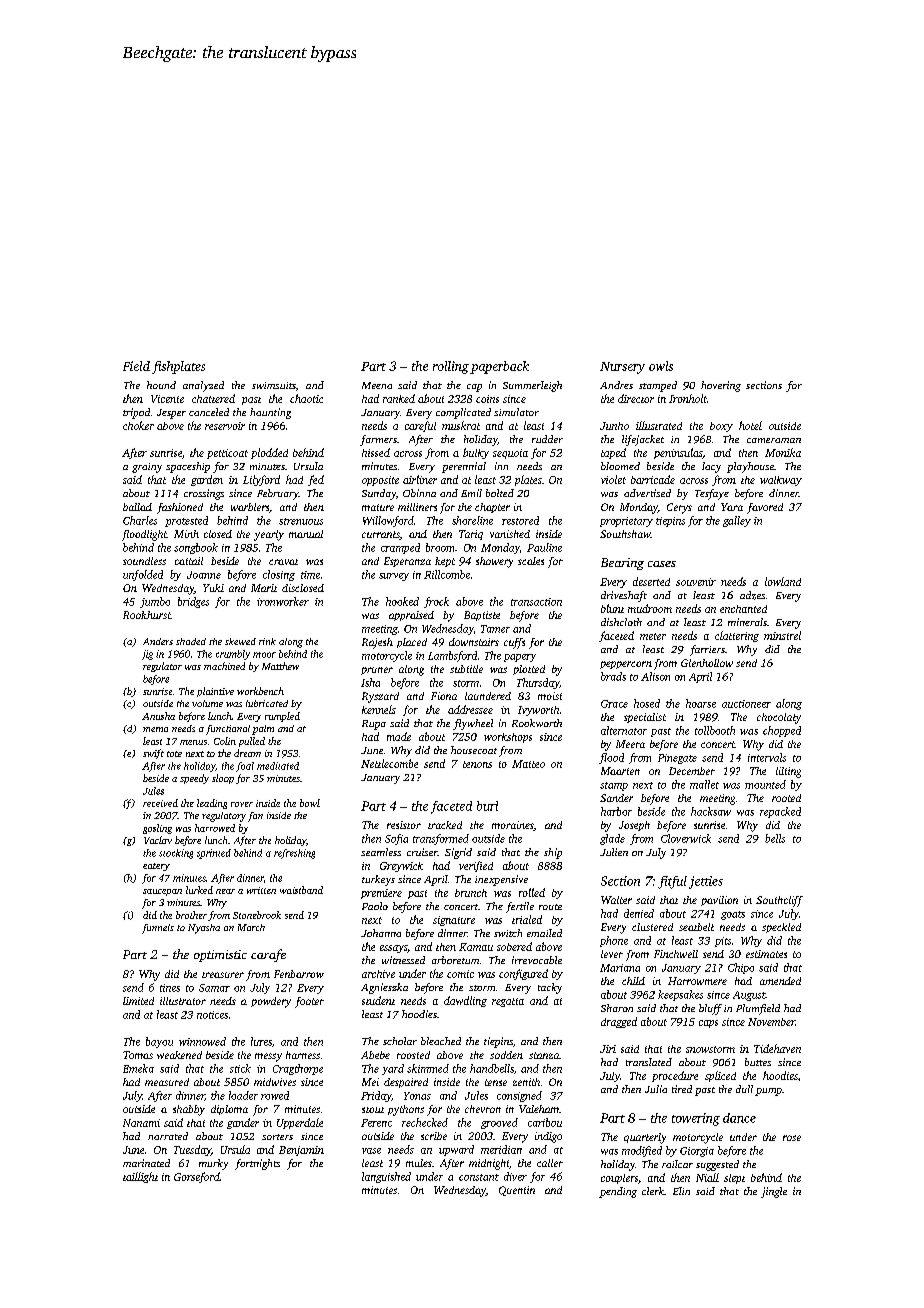  Describe the element at coordinates (158, 716) in the screenshot. I see `Anusha` at that location.
